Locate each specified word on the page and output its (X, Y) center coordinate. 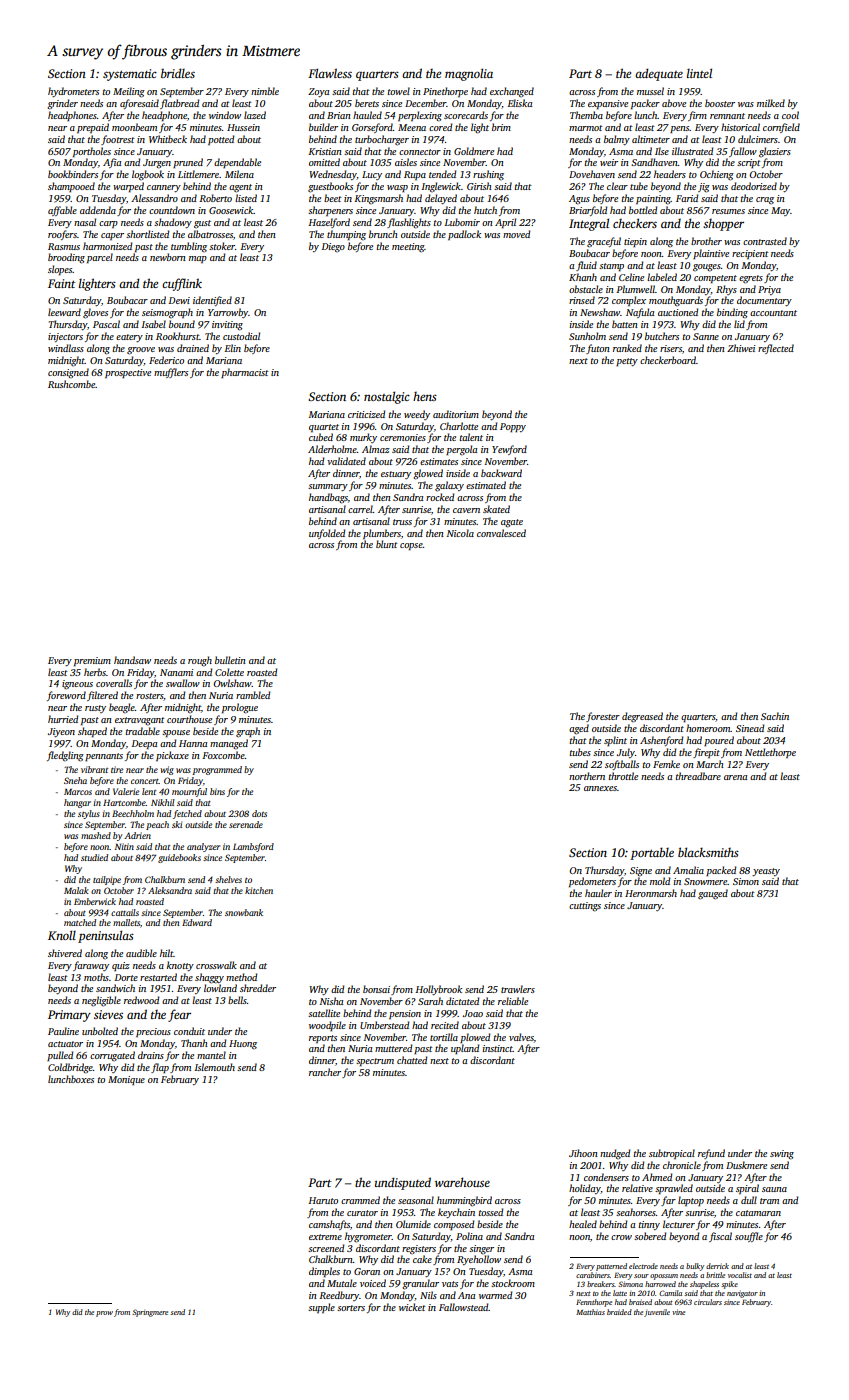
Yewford (509, 450)
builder (323, 127)
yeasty (766, 872)
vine (678, 1312)
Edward (197, 922)
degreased (642, 717)
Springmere (150, 1313)
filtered (102, 696)
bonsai (376, 989)
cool (790, 115)
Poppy (513, 427)
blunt (387, 544)
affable (62, 211)
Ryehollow (479, 1260)
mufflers (171, 373)
